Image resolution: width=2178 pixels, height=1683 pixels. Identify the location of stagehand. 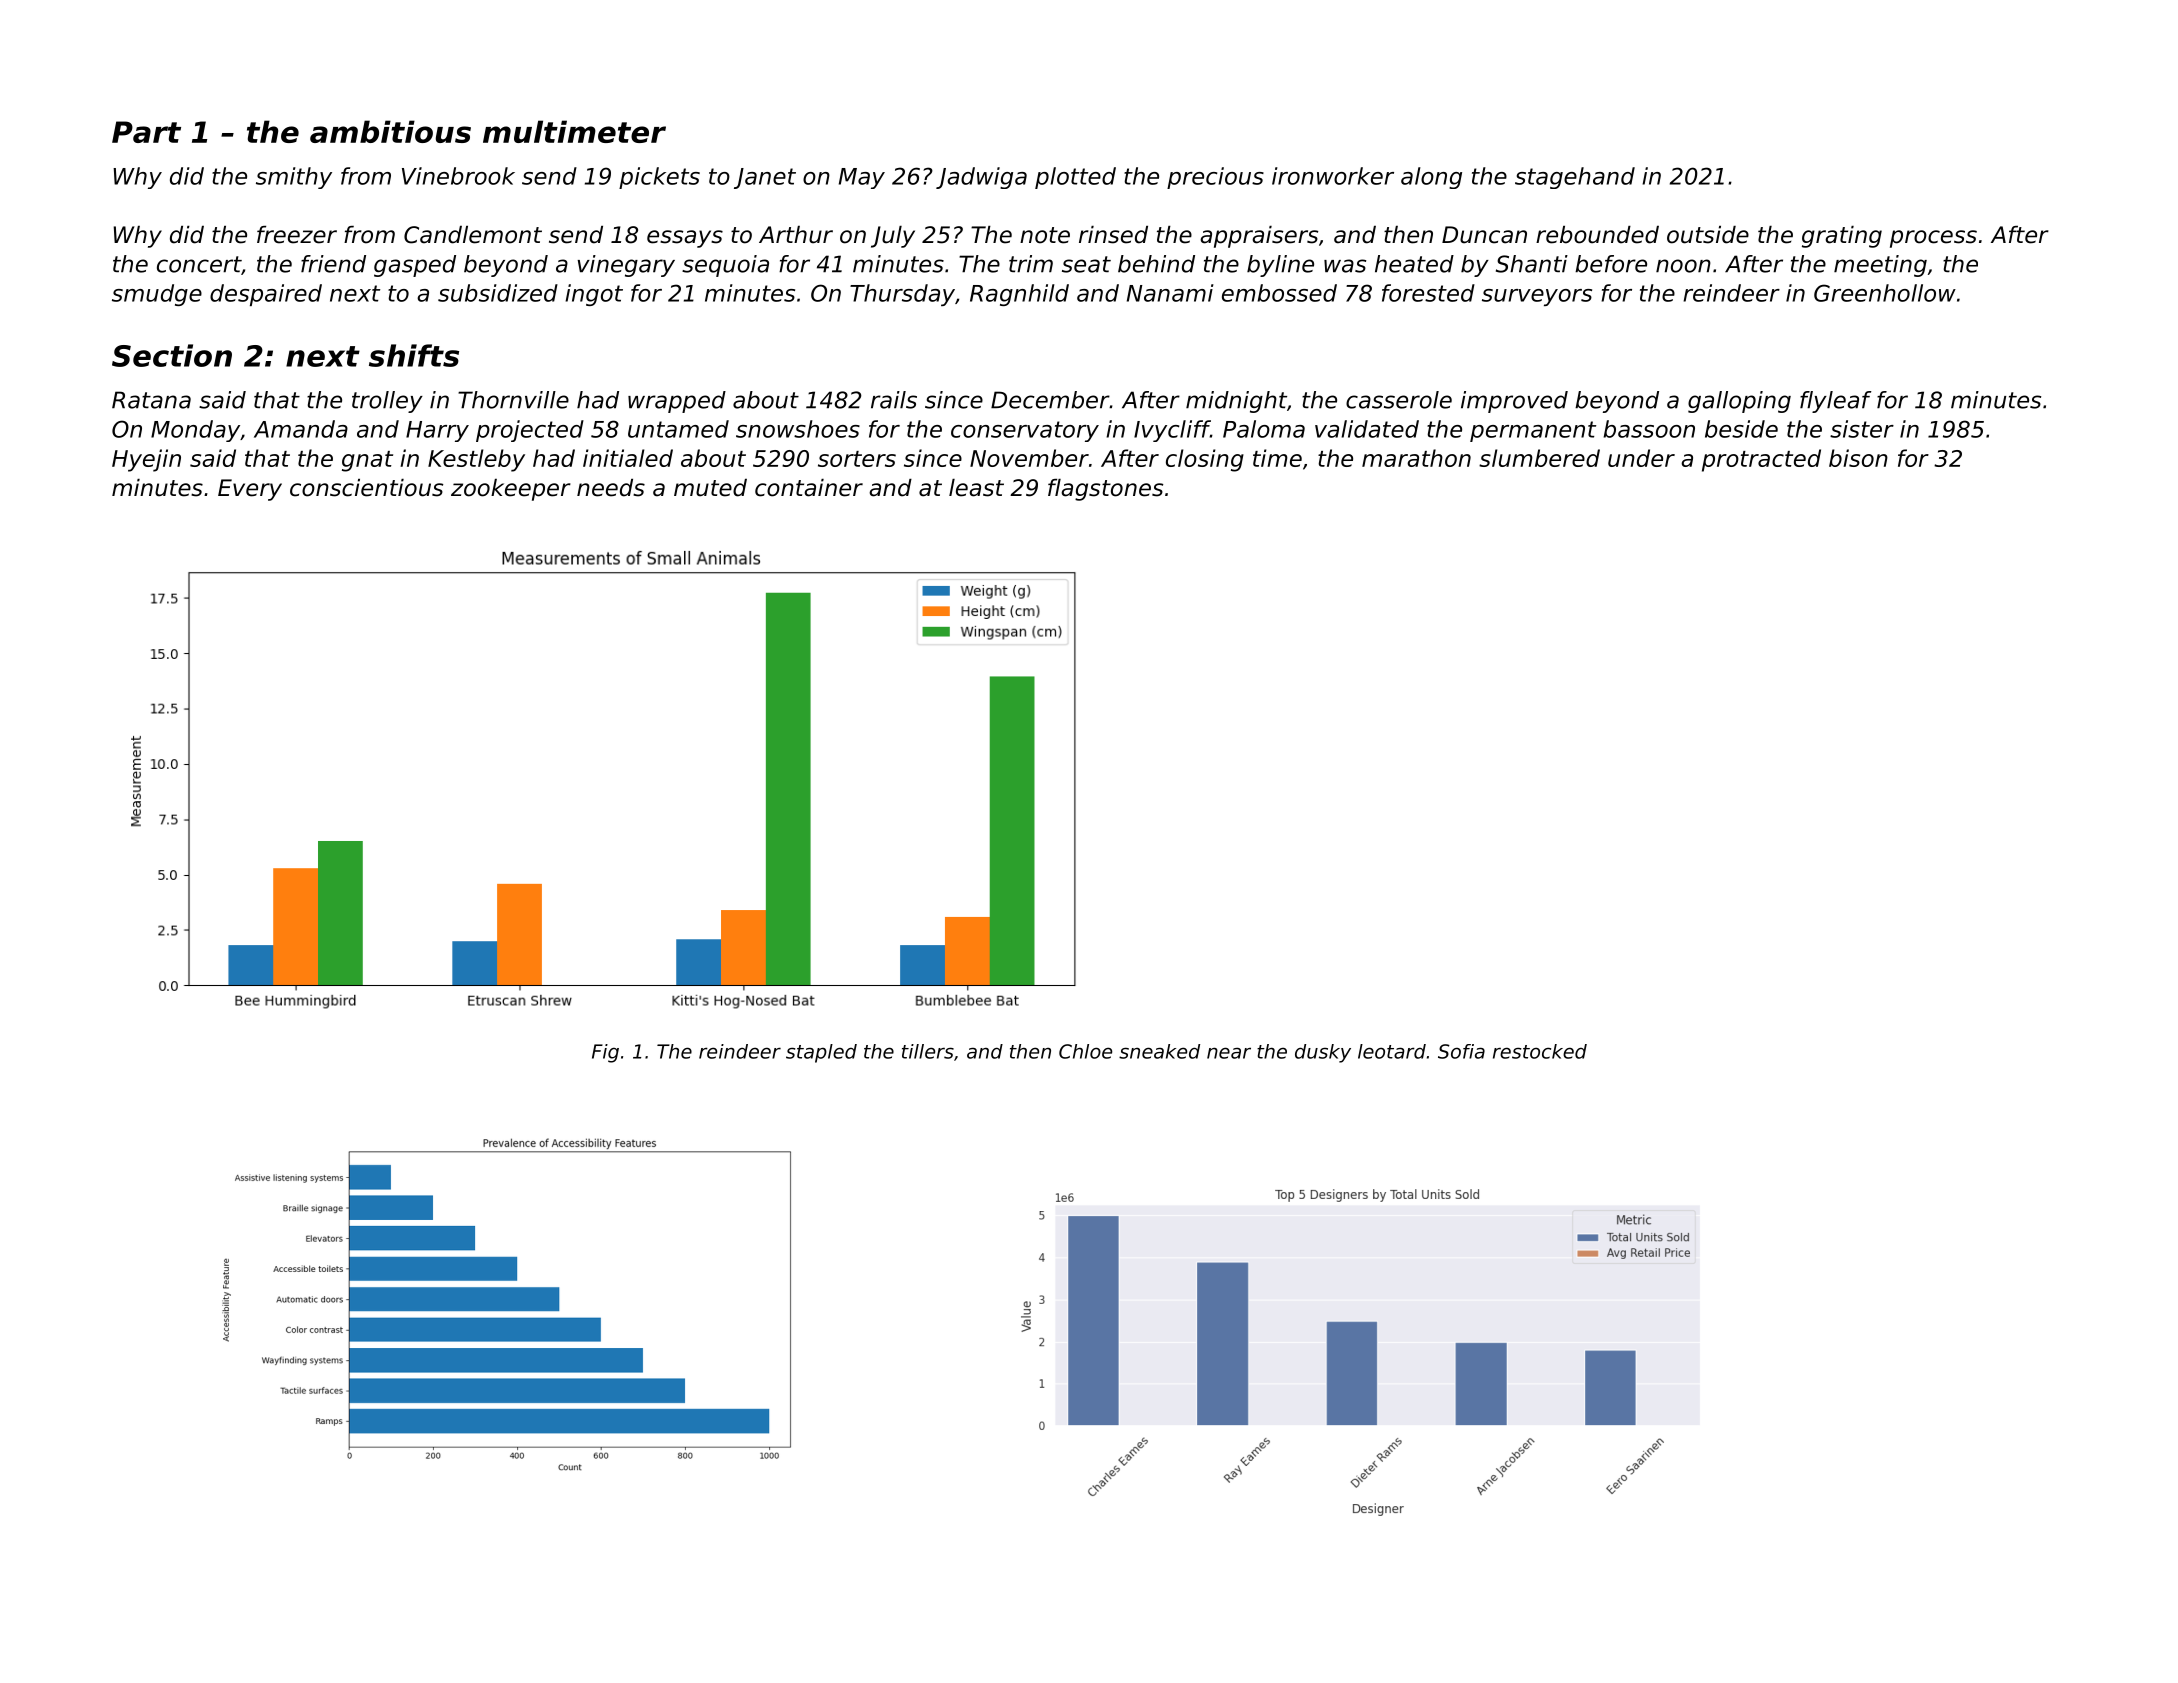
(1575, 178).
